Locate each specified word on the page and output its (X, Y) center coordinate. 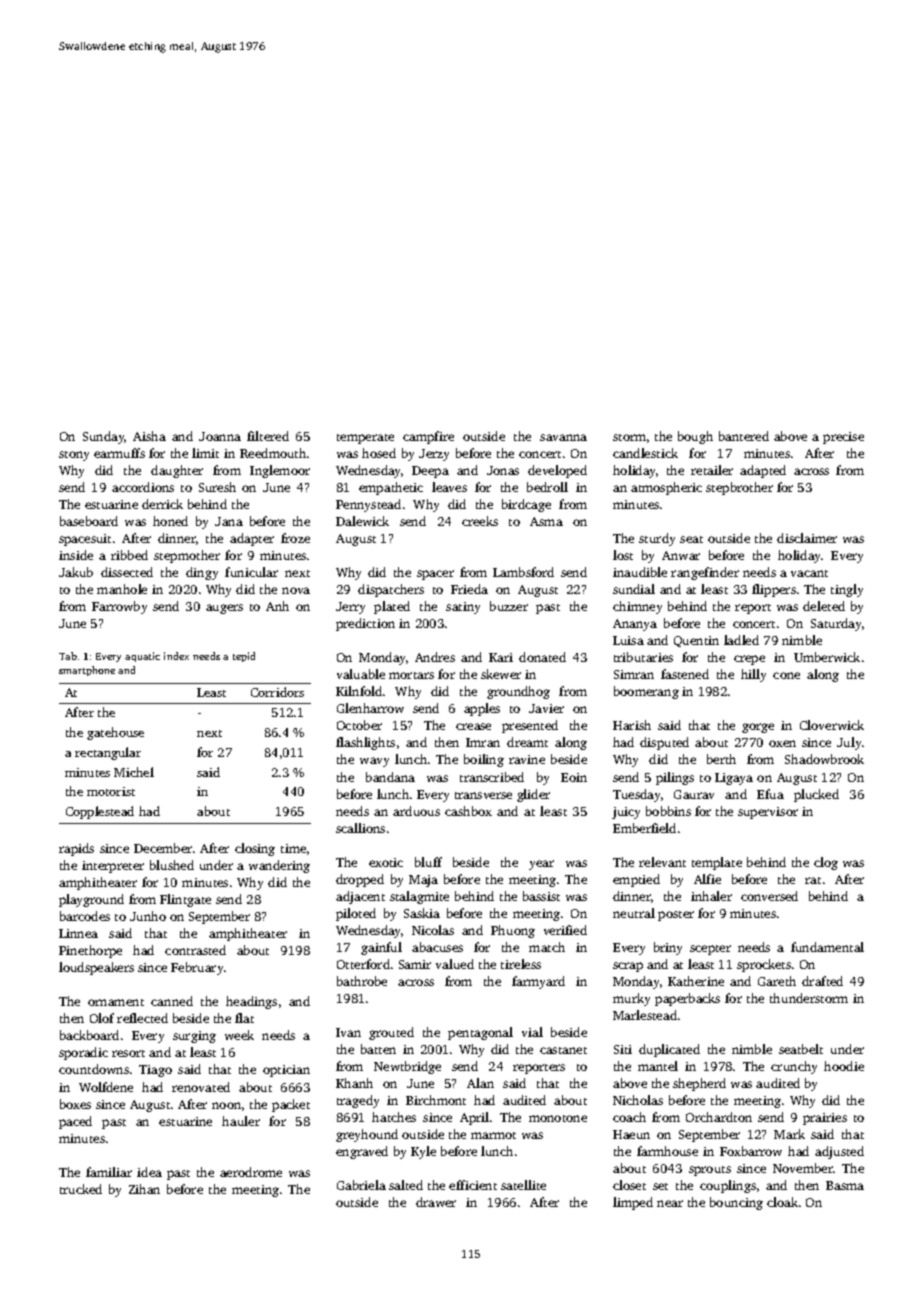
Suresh (217, 487)
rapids (76, 849)
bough (695, 437)
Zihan (144, 1189)
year (541, 865)
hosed (379, 453)
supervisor (768, 813)
